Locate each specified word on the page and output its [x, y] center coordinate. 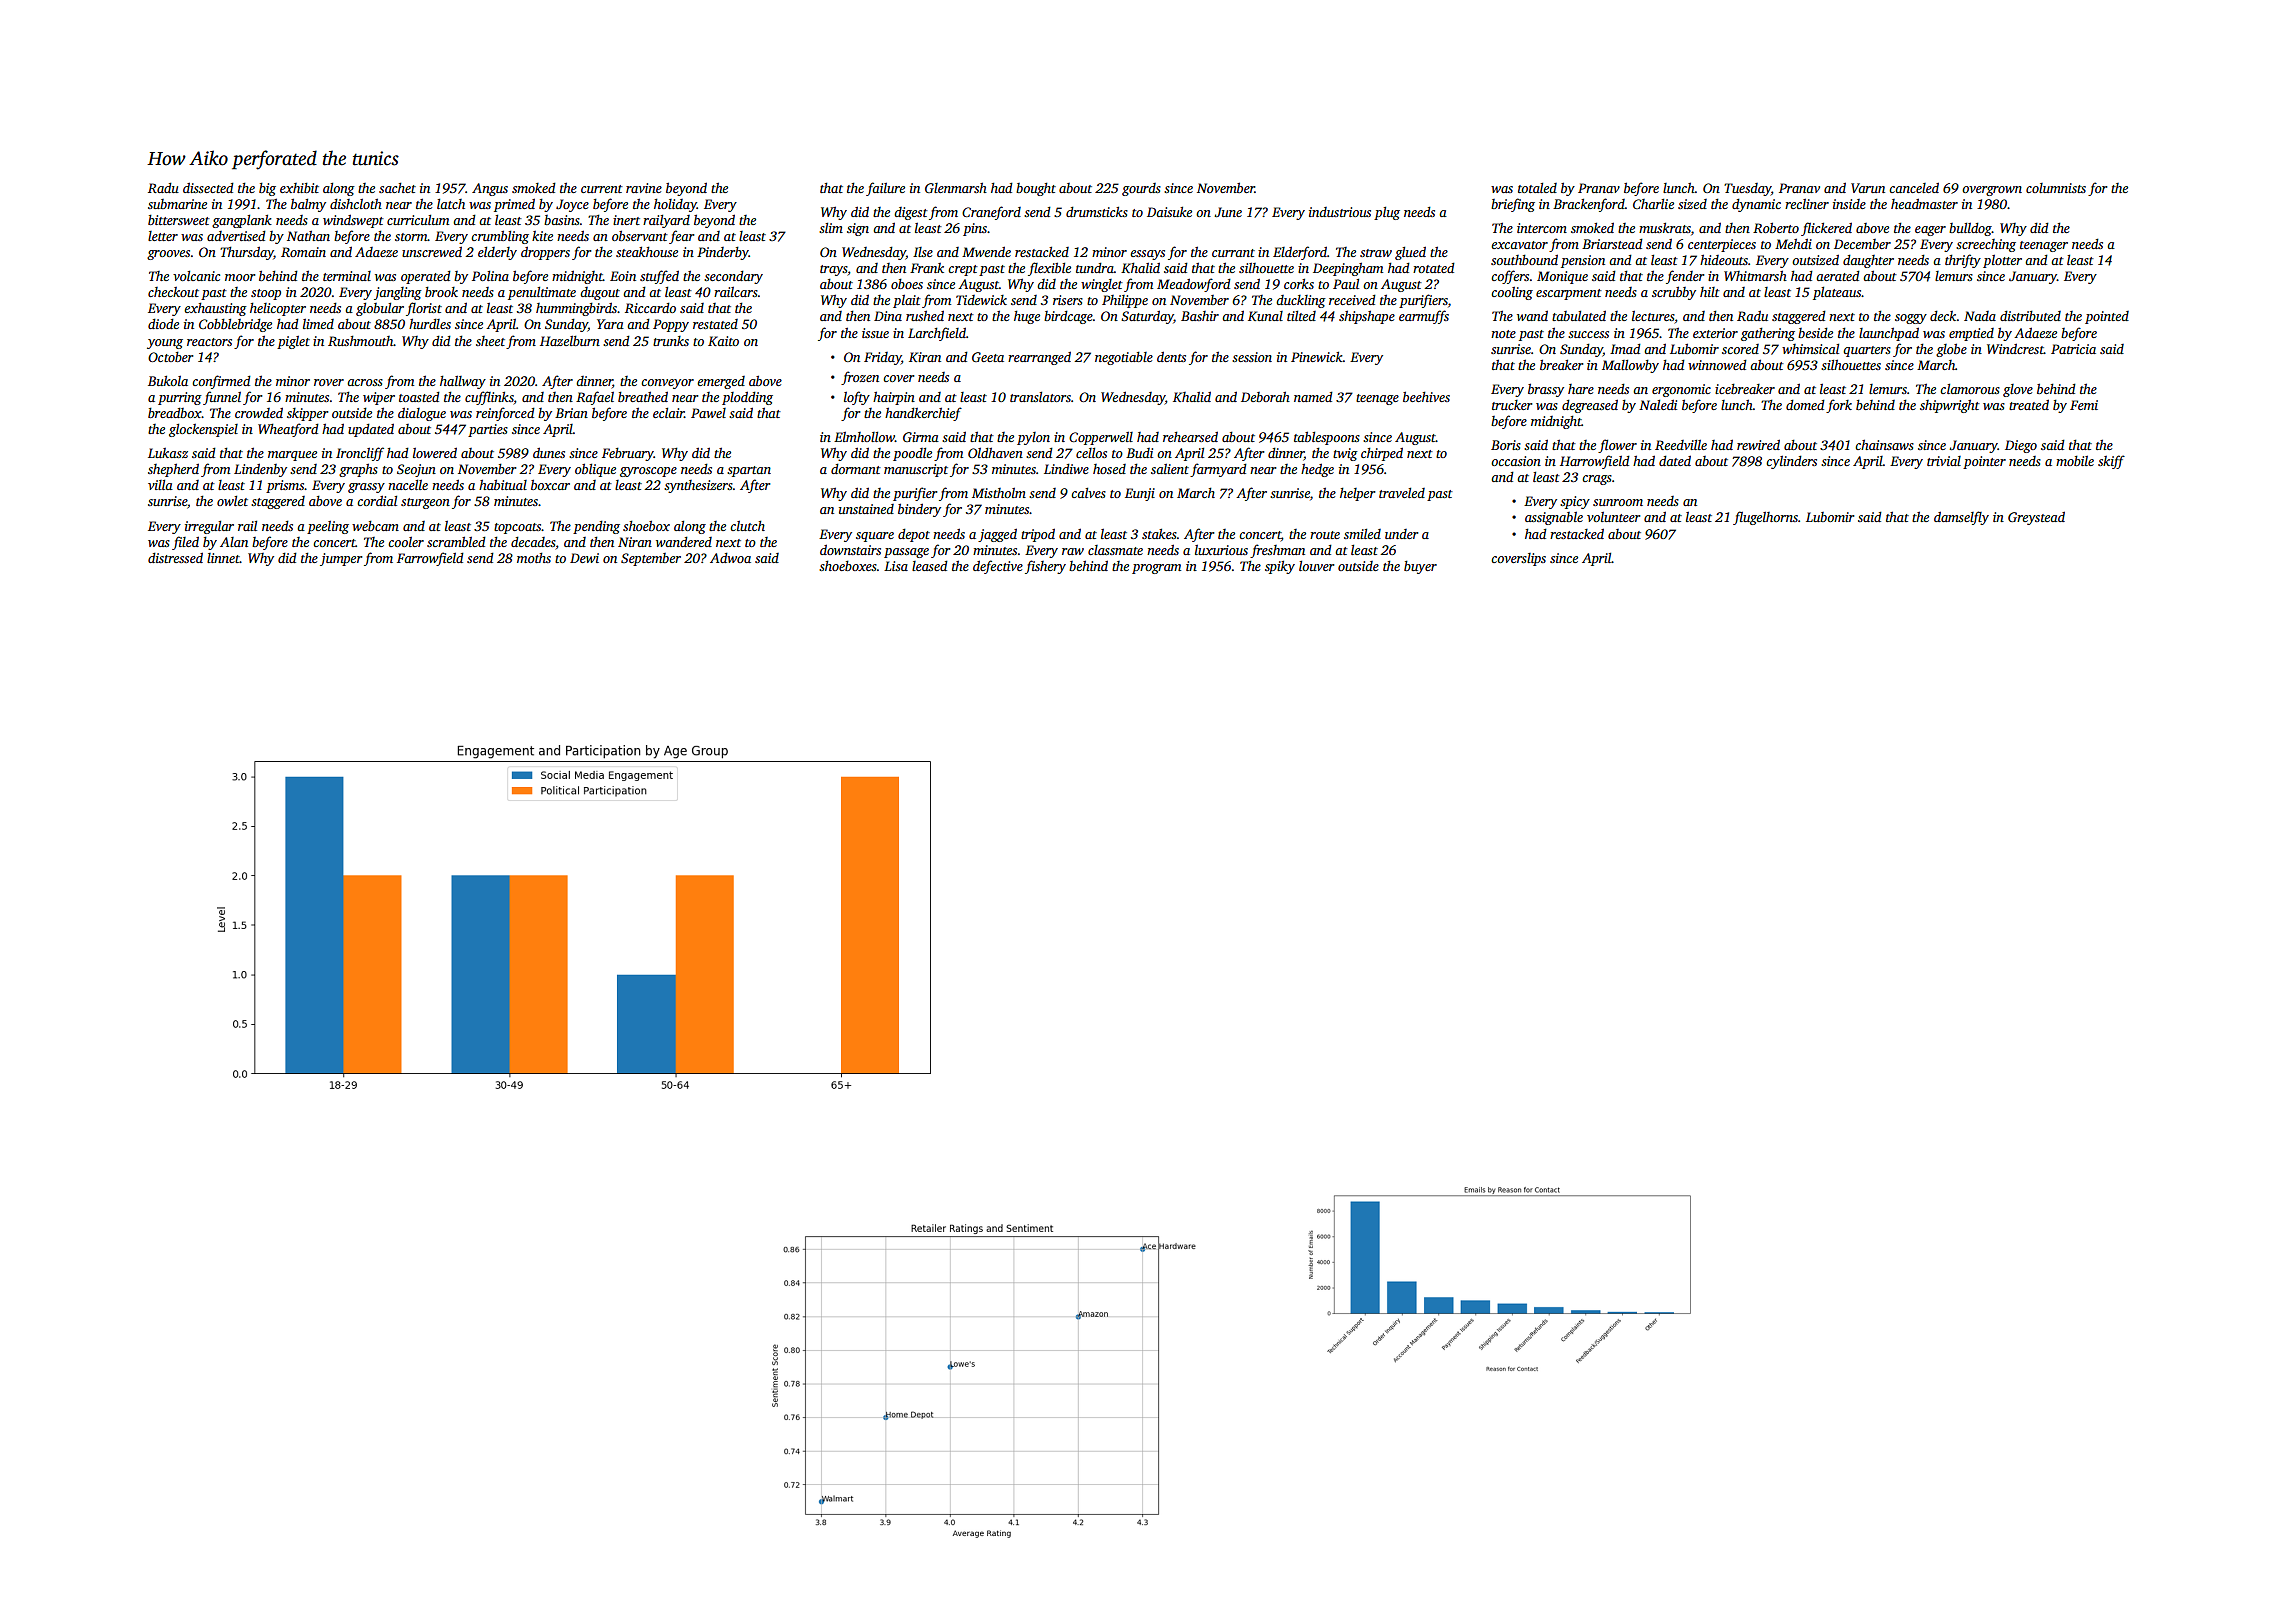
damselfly [1961, 518]
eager [1930, 231]
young [165, 344]
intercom [1542, 228]
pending [596, 527]
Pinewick [1317, 356]
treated [2029, 404]
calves [1088, 493]
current [602, 189]
